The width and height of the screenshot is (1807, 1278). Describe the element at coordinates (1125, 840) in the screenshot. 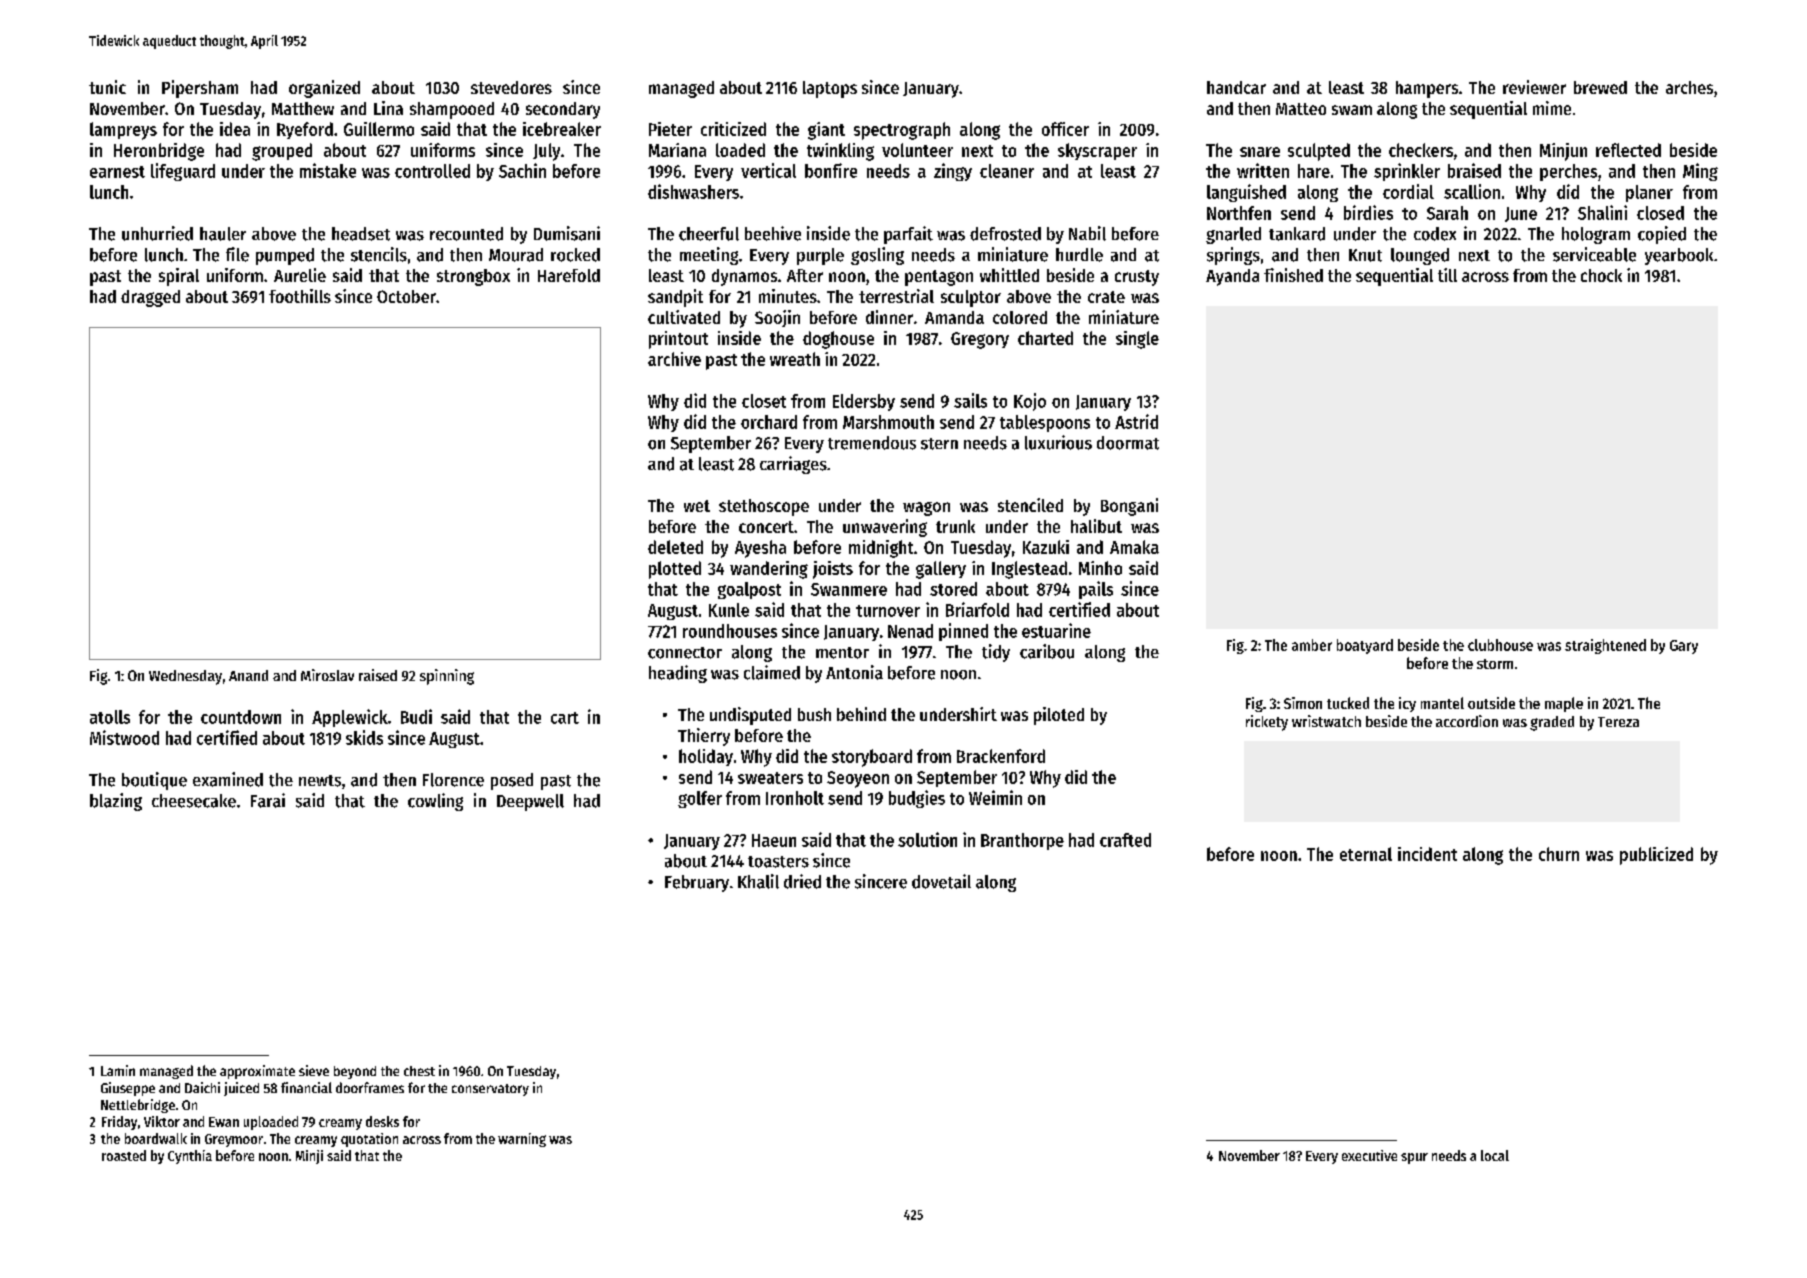

I see `crafted` at that location.
